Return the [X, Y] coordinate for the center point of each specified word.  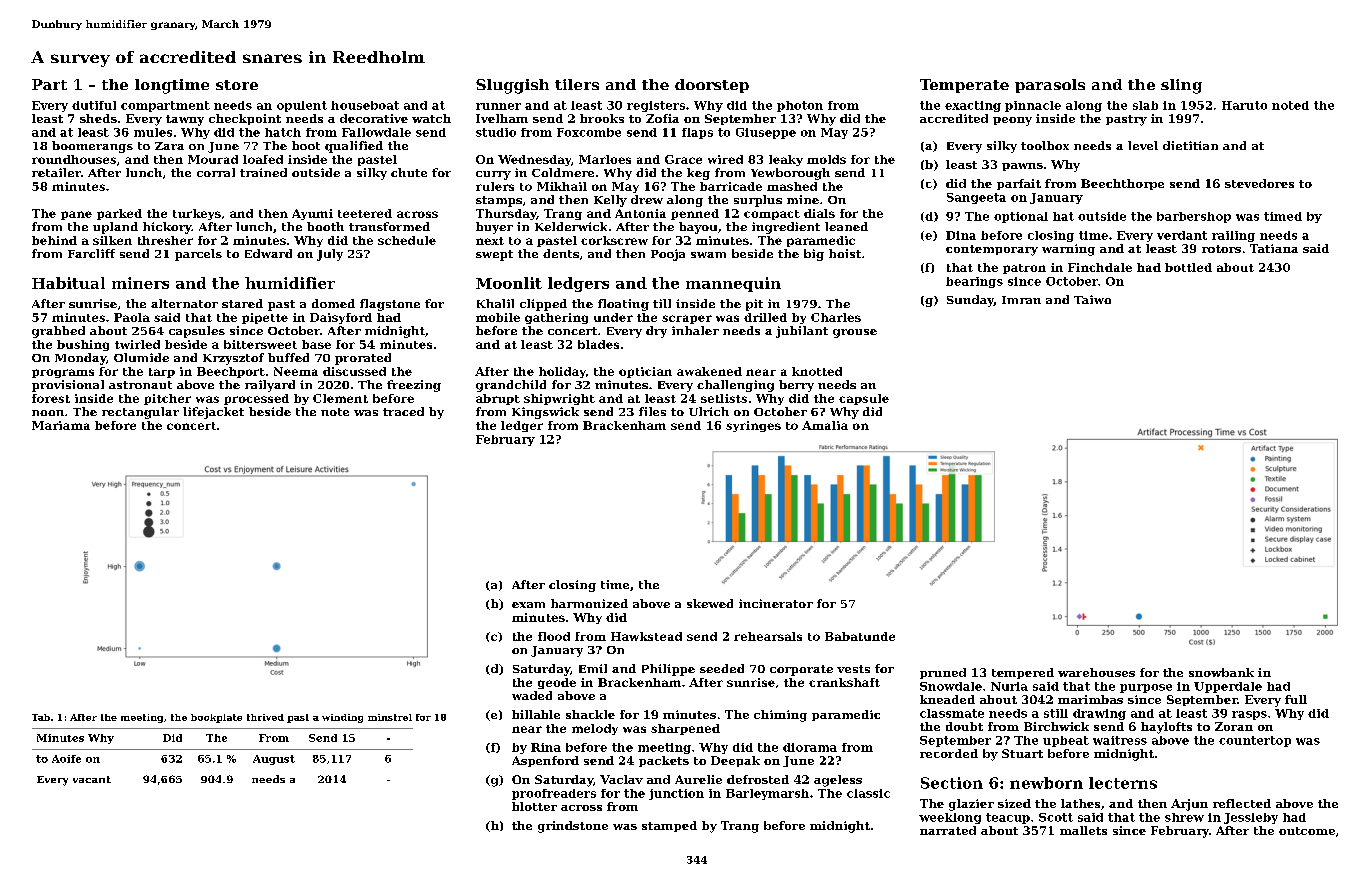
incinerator [776, 603]
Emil [593, 668]
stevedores [1259, 183]
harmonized [589, 603]
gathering [556, 318]
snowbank [1221, 672]
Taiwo [1092, 299]
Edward [268, 253]
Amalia [825, 425]
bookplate [216, 718]
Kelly [610, 201]
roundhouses [74, 159]
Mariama [61, 425]
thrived [265, 717]
